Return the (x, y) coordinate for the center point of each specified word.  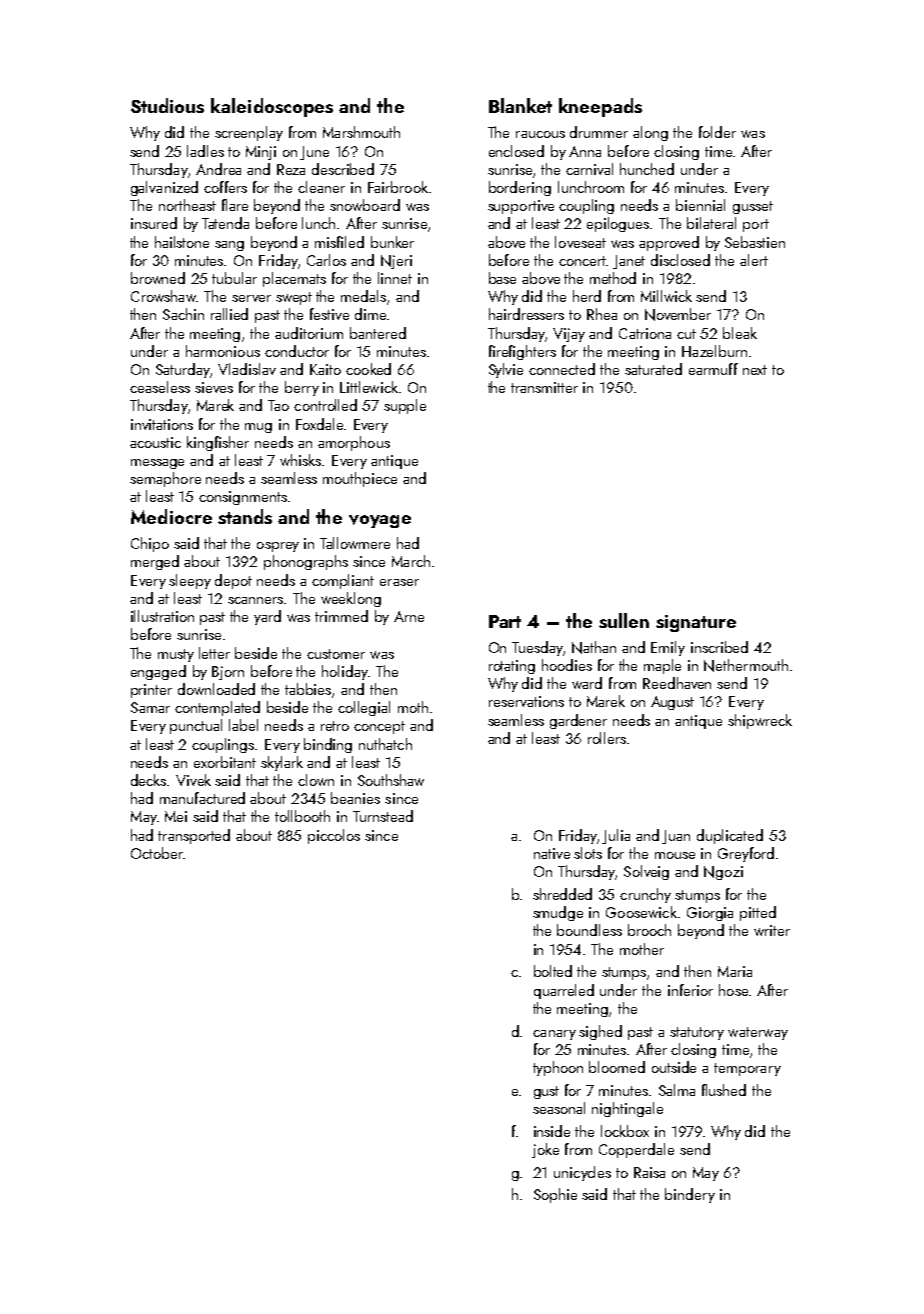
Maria (735, 971)
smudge (558, 913)
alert (754, 260)
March (411, 561)
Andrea (218, 169)
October (157, 853)
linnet (395, 278)
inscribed (719, 647)
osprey (278, 547)
